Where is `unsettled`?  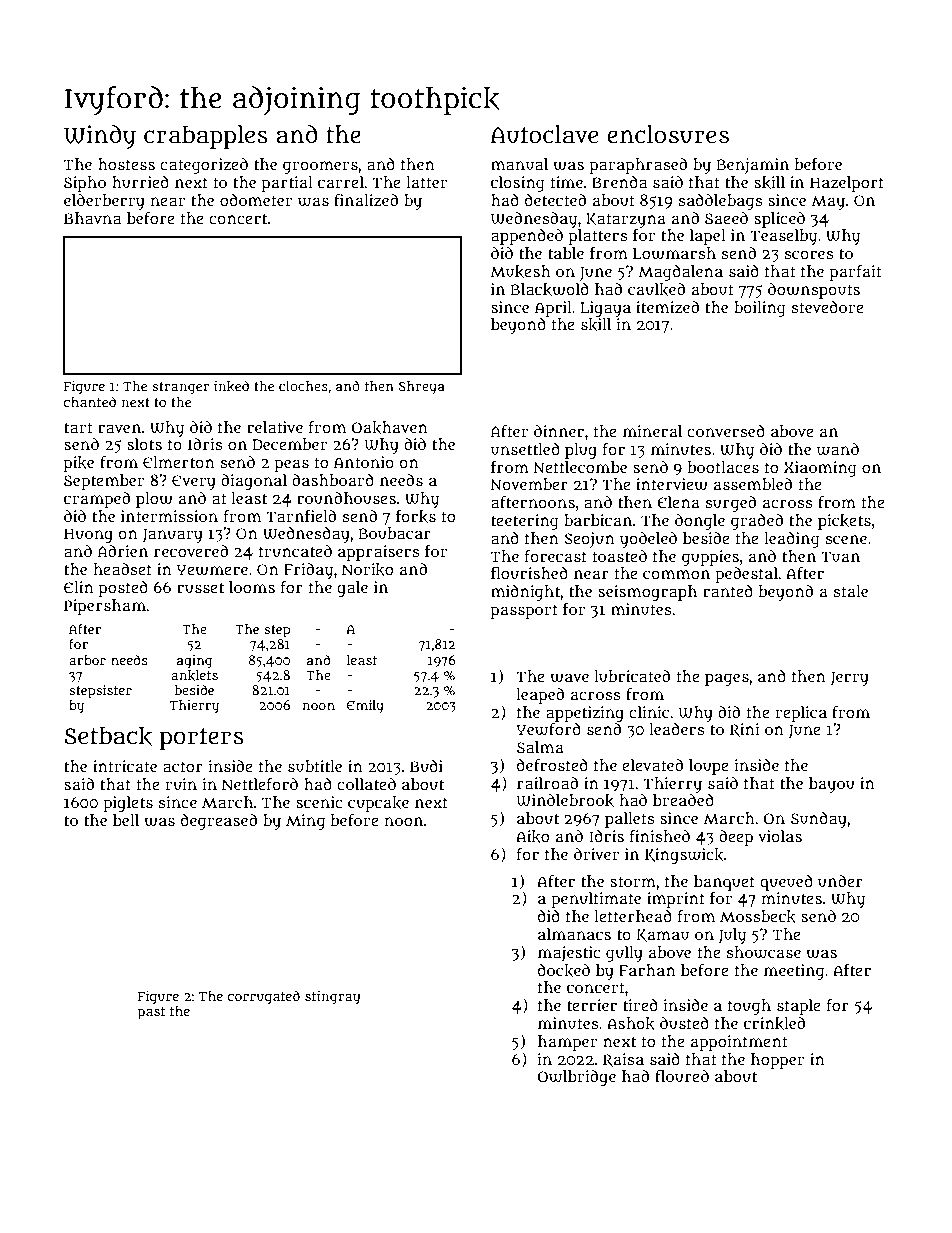
unsettled is located at coordinates (525, 449).
